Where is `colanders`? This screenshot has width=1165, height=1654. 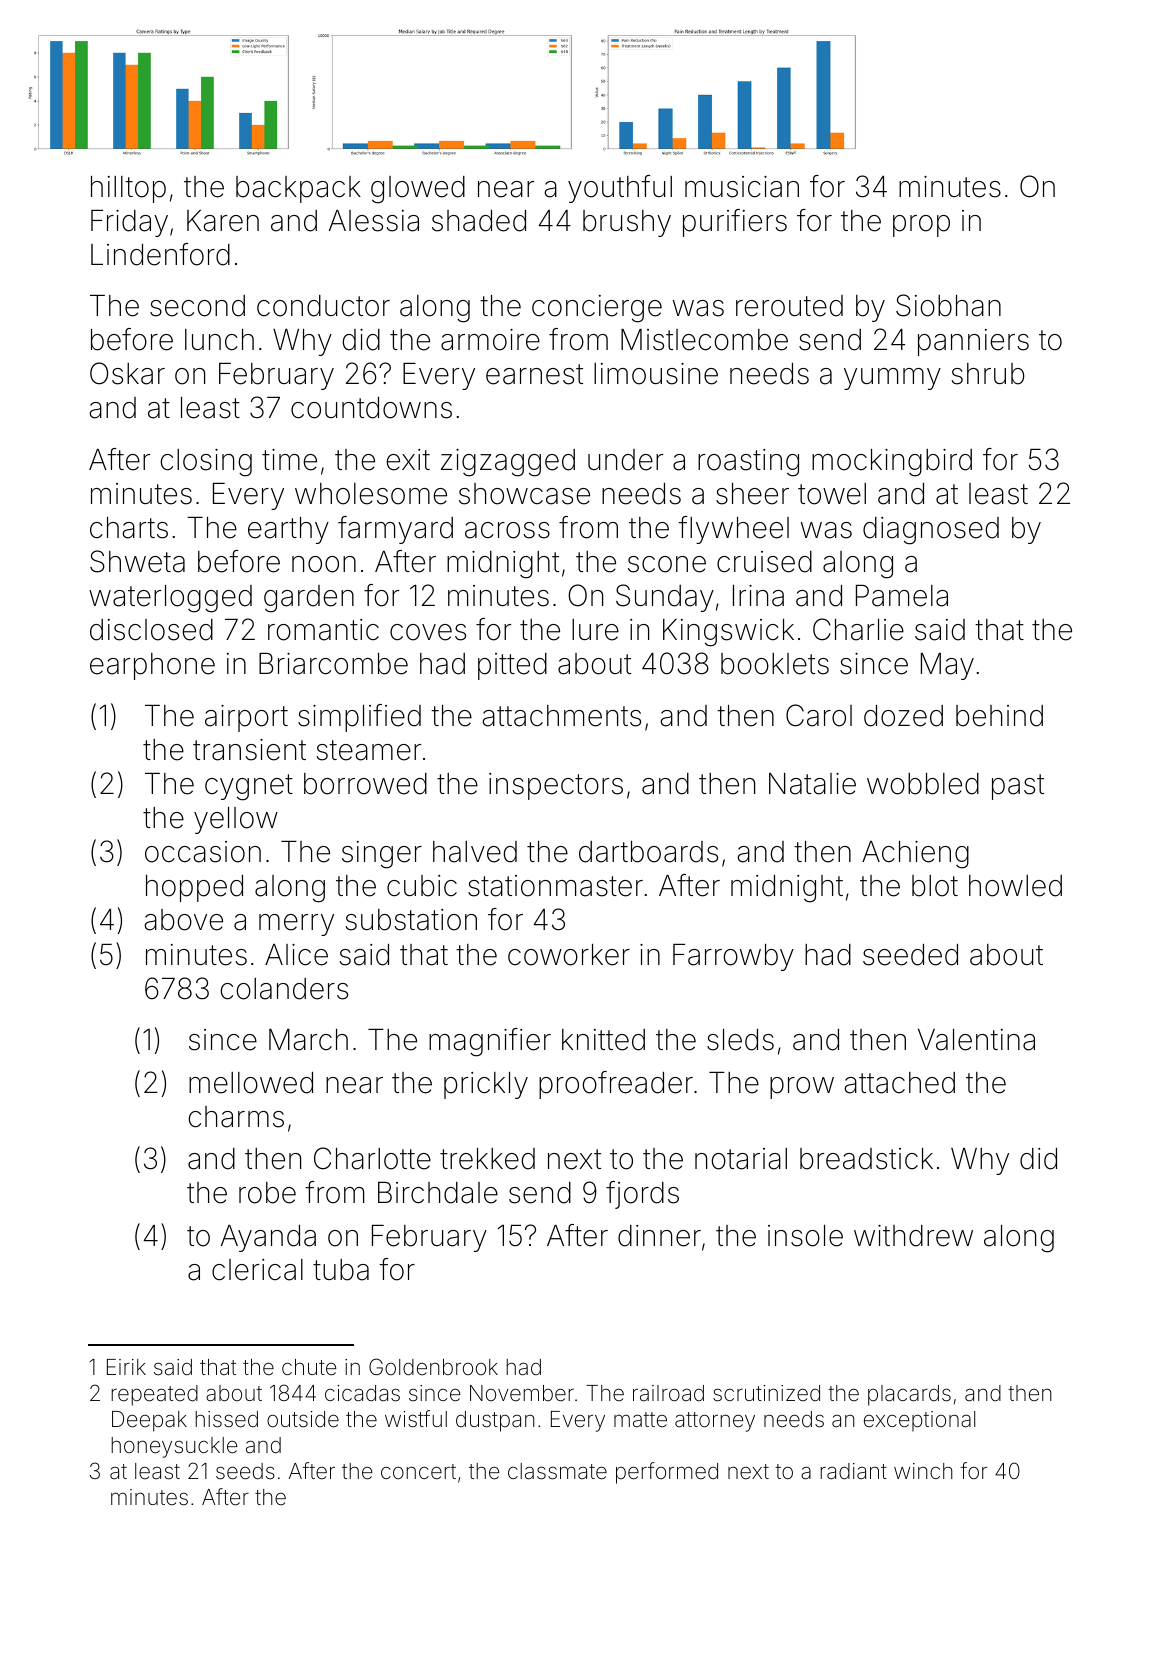 colanders is located at coordinates (284, 989).
